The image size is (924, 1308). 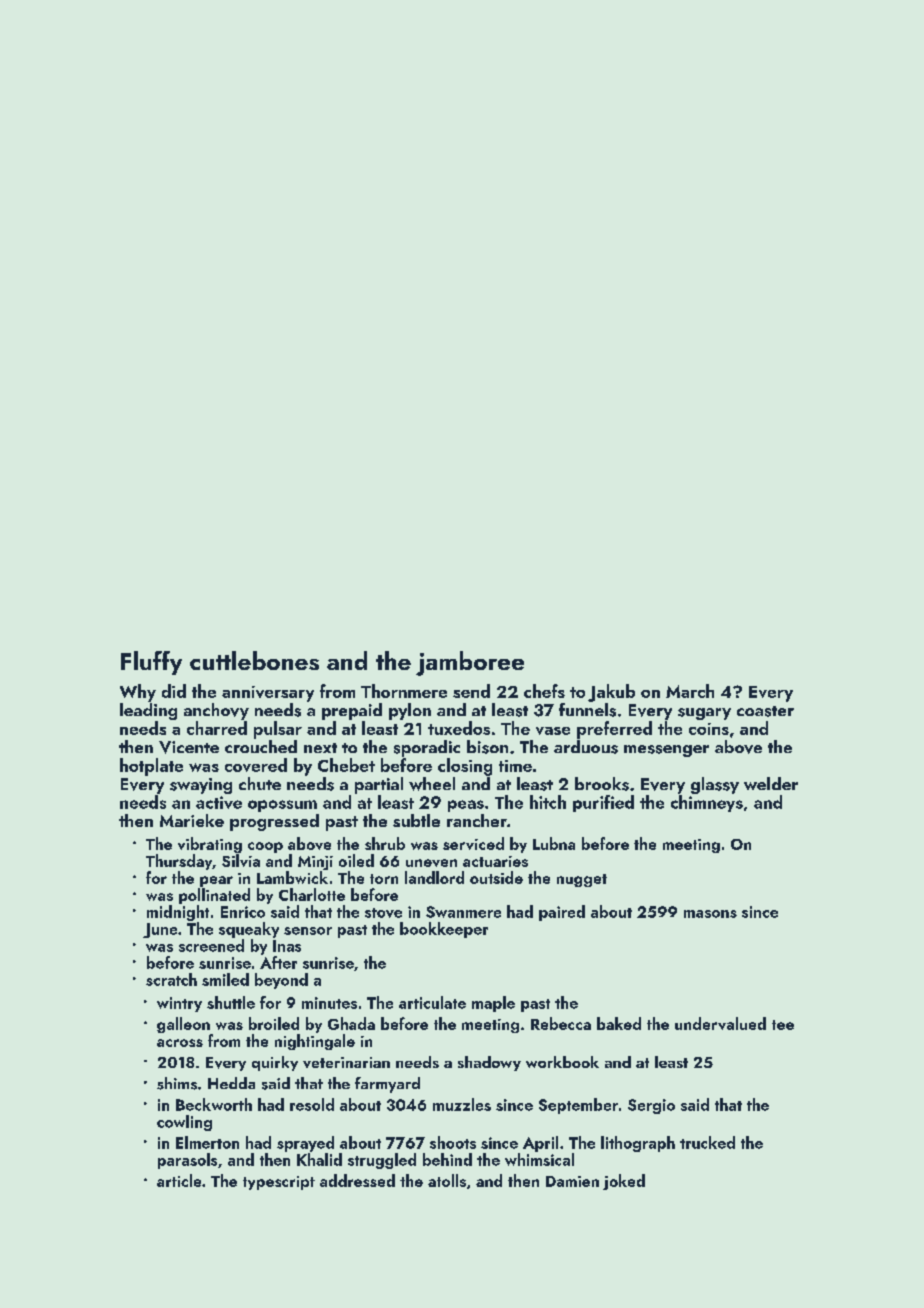 What do you see at coordinates (611, 693) in the screenshot?
I see `Jakub` at bounding box center [611, 693].
